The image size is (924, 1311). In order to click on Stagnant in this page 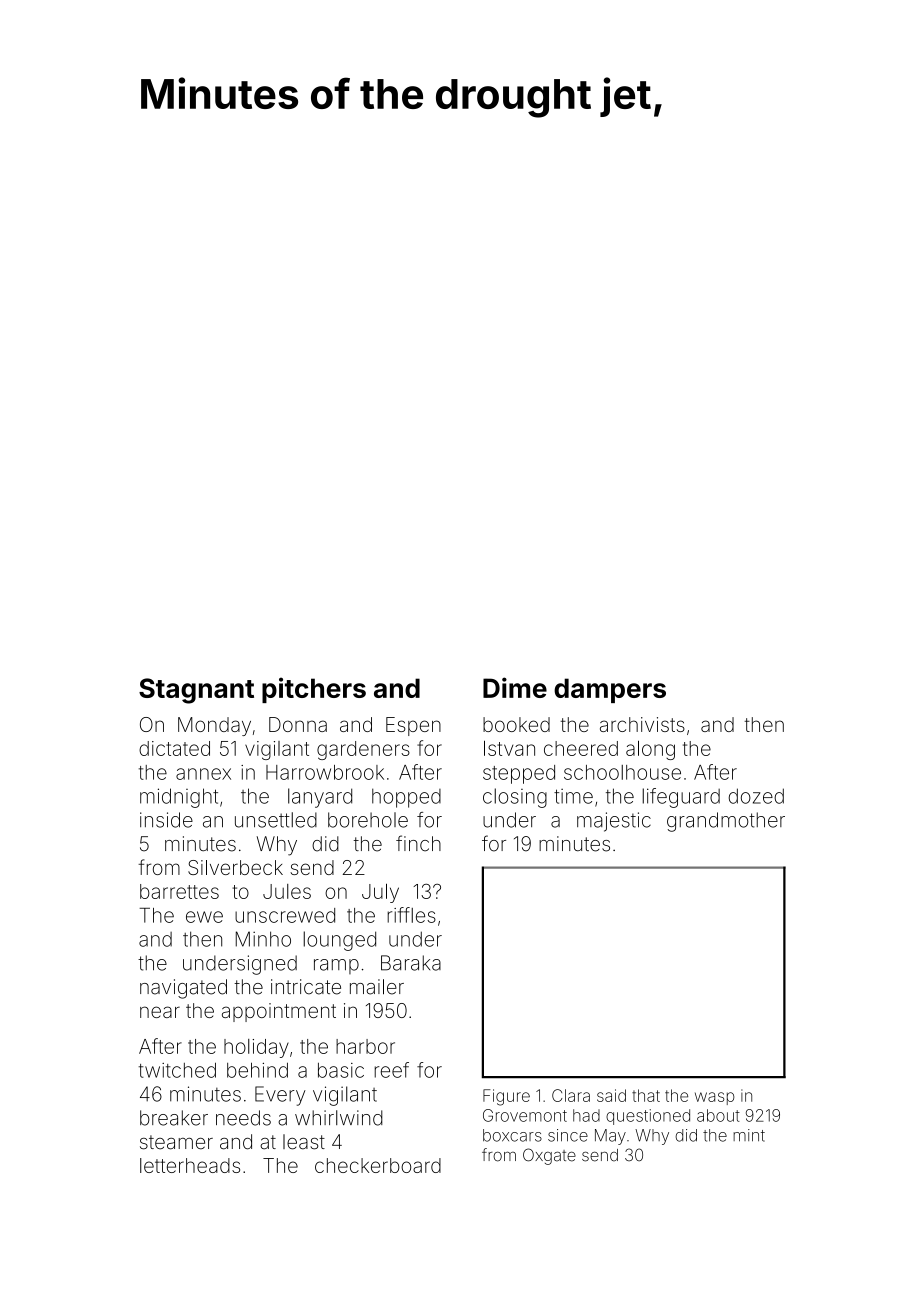, I will do `click(196, 691)`.
